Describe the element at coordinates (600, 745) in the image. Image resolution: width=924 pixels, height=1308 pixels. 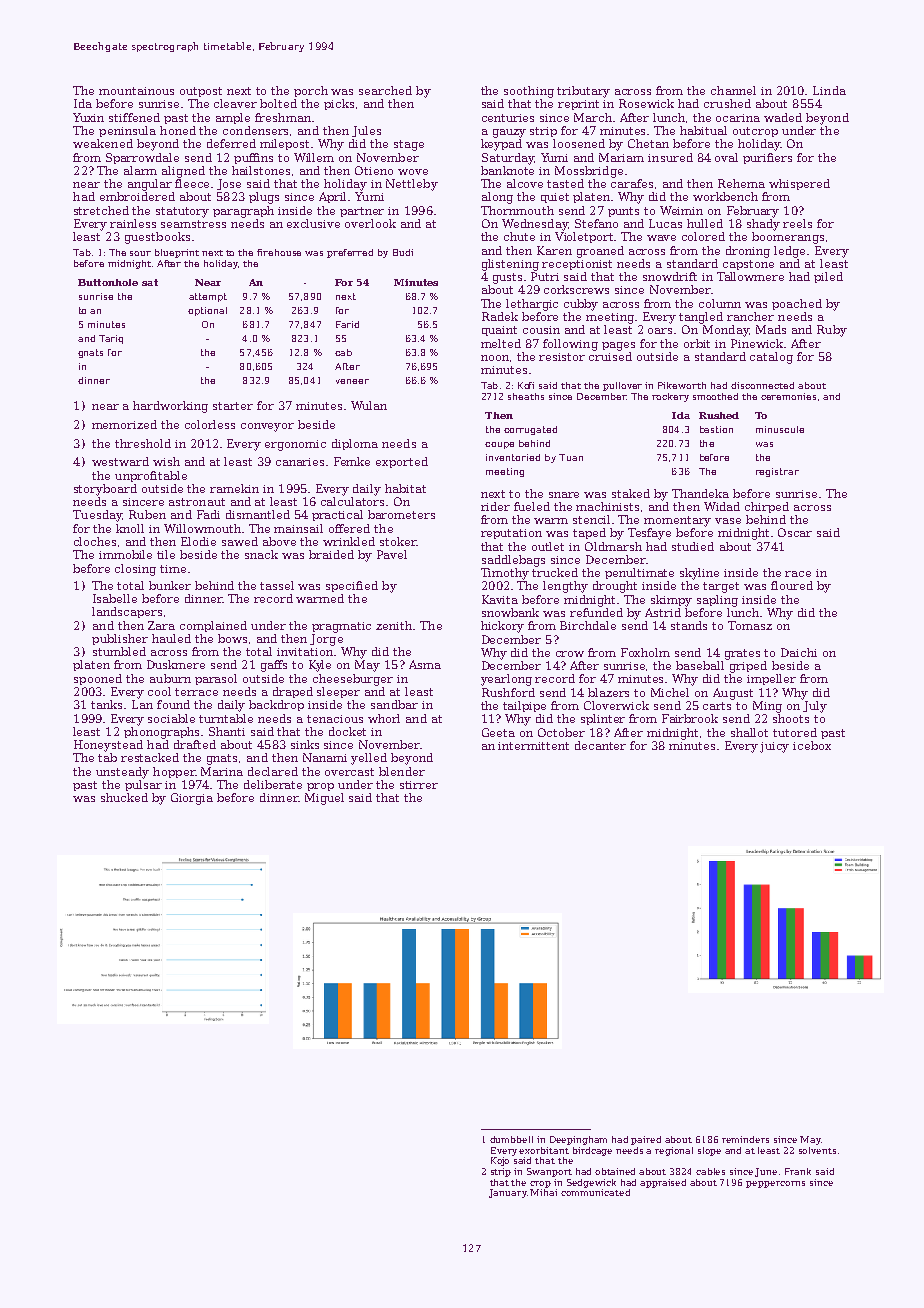
I see `decanter` at that location.
